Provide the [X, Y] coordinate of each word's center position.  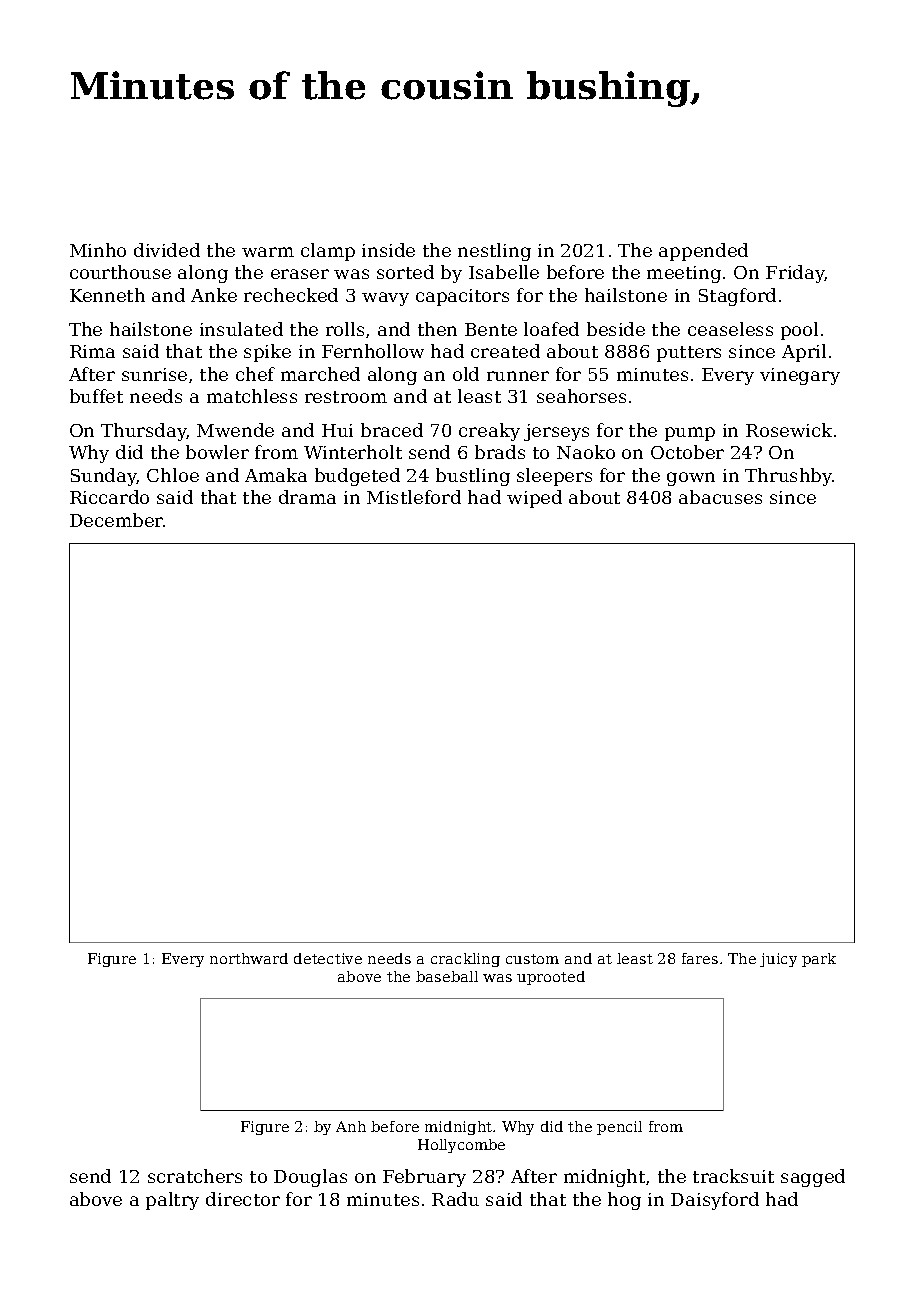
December [116, 520]
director [243, 1199]
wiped [534, 499]
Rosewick [789, 430]
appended [703, 252]
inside [388, 250]
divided [167, 250]
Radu [455, 1199]
